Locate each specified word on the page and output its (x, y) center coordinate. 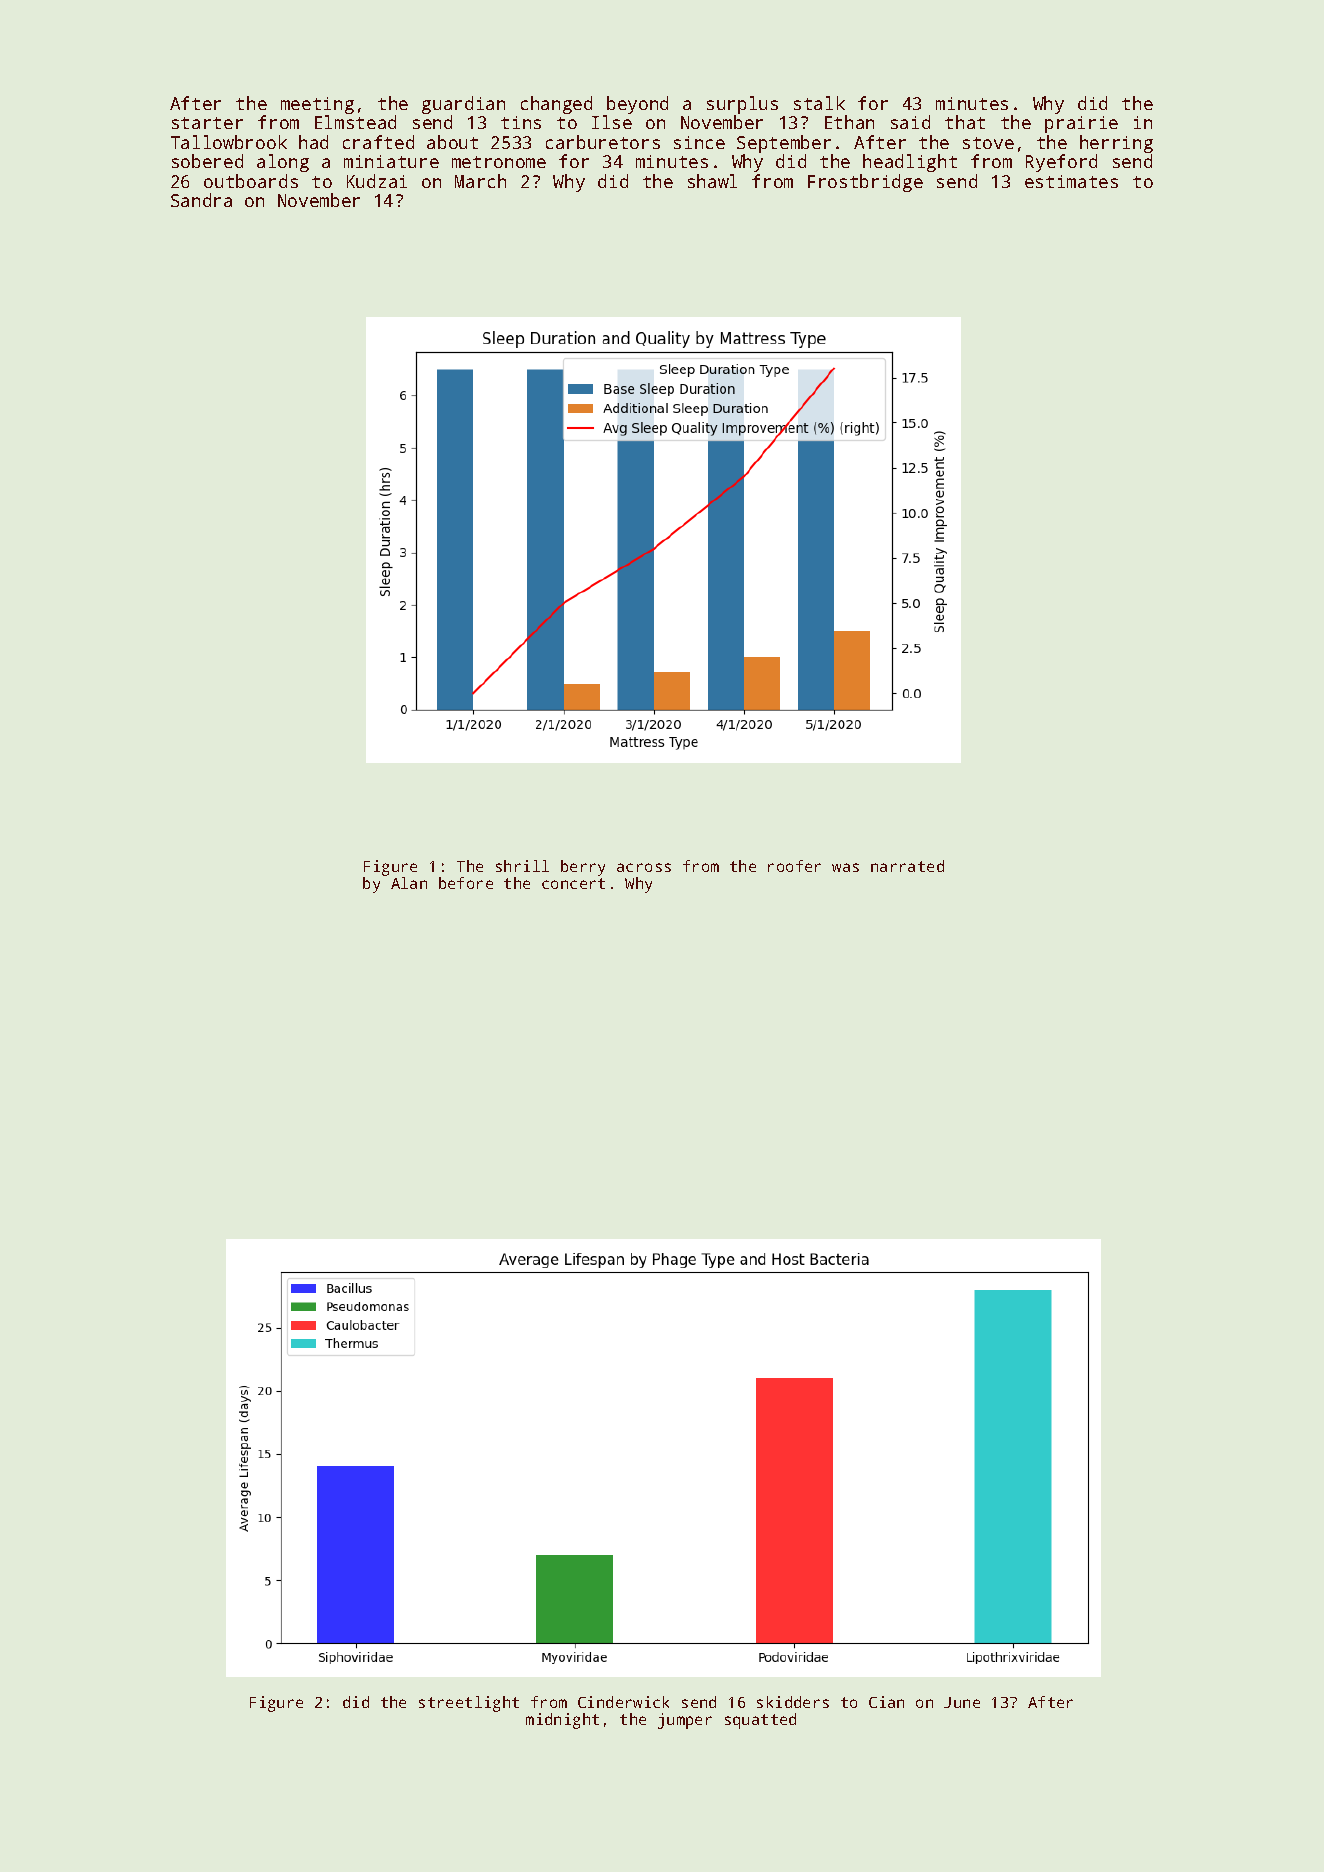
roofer (794, 866)
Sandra (201, 200)
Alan (409, 883)
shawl (712, 181)
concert (573, 883)
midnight (562, 1721)
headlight (910, 163)
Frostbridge (865, 183)
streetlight (469, 1704)
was (845, 867)
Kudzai (377, 181)
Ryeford (1061, 163)
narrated (907, 866)
